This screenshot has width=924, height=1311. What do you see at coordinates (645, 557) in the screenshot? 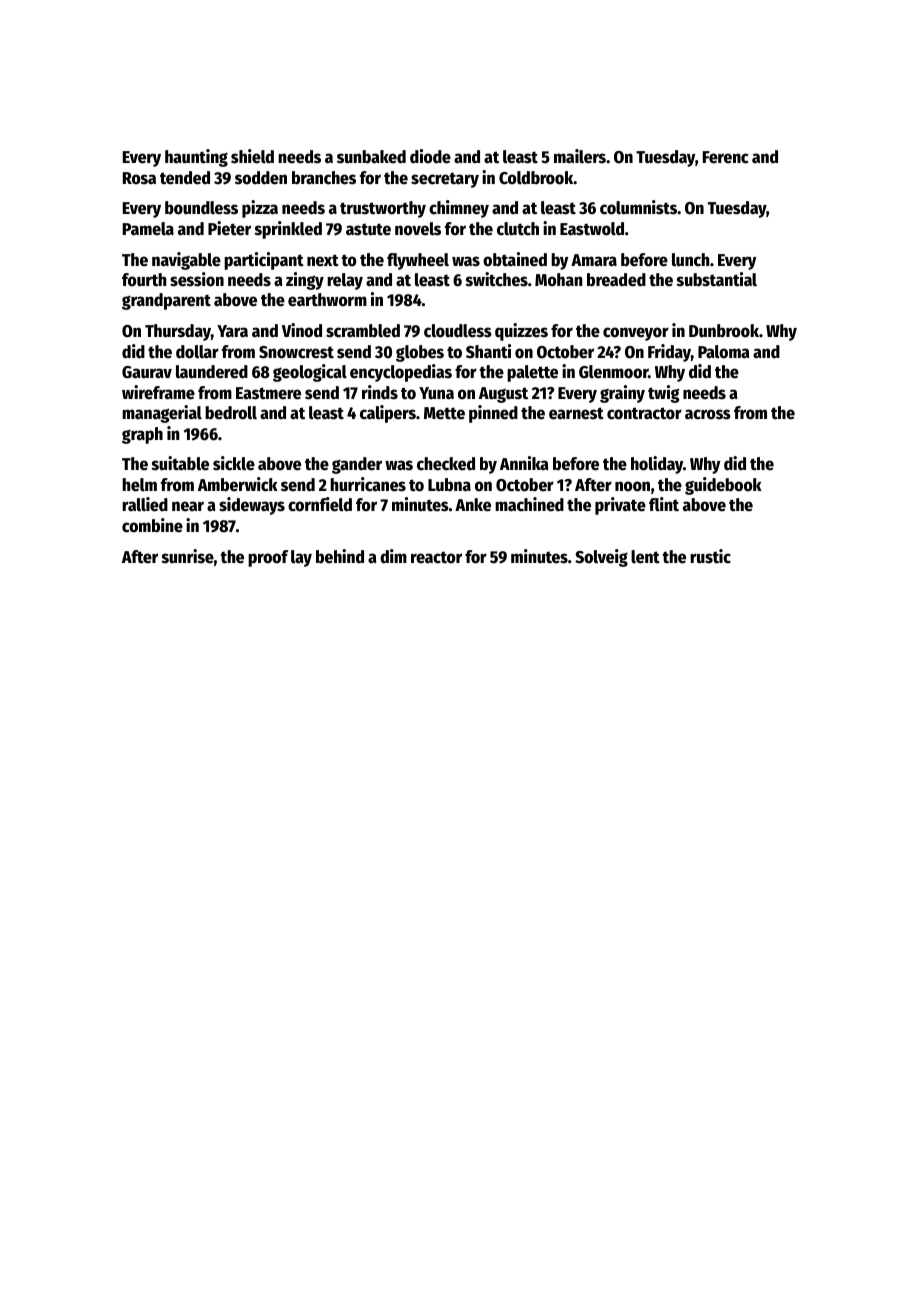
I see `lent` at bounding box center [645, 557].
